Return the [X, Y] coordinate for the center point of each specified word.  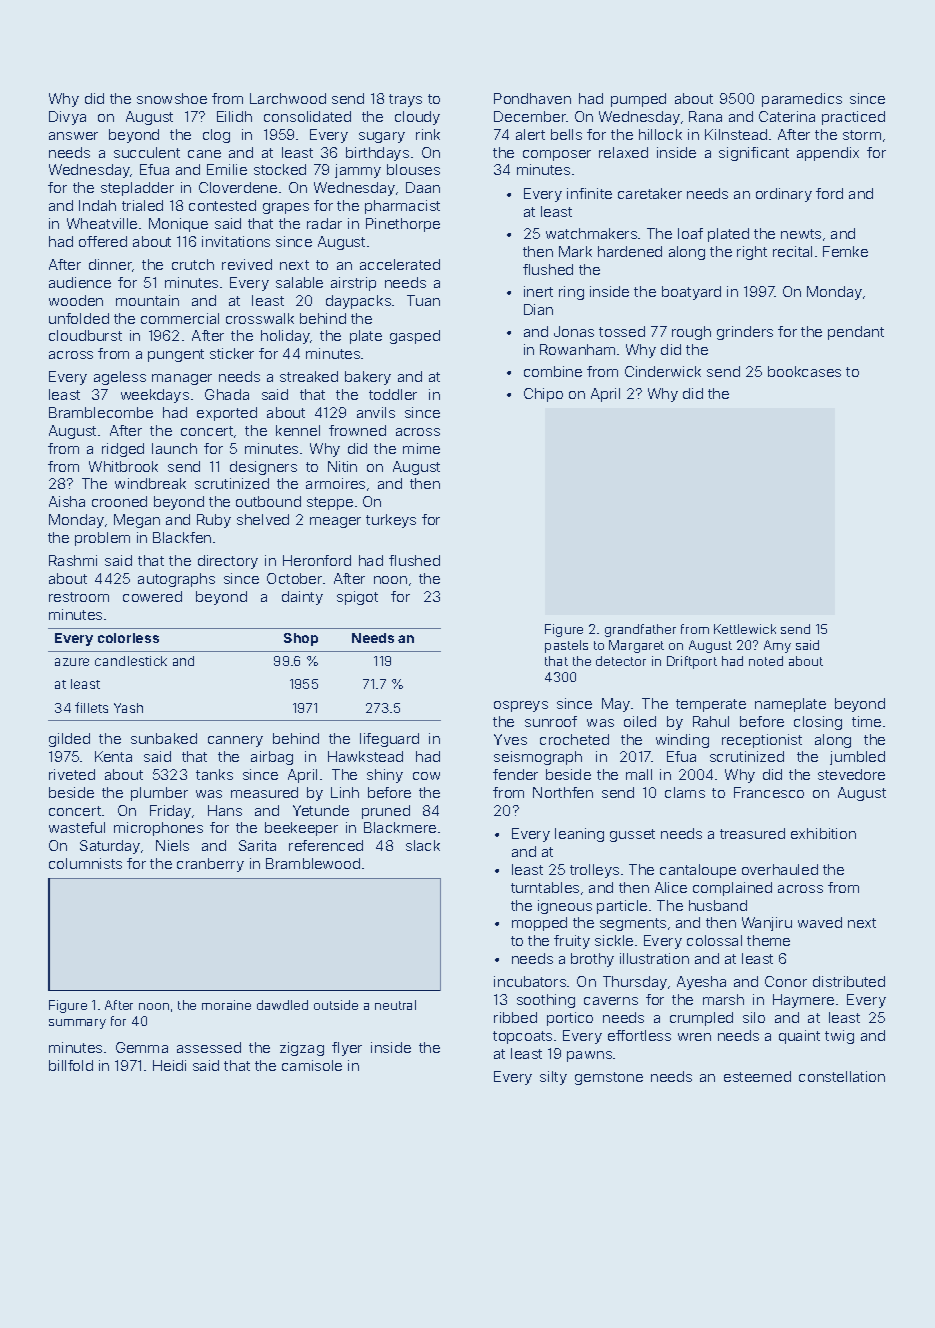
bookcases [804, 371]
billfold [71, 1065]
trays [405, 100]
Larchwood [288, 98]
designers [263, 468]
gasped [415, 337]
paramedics [802, 100]
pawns [589, 1056]
